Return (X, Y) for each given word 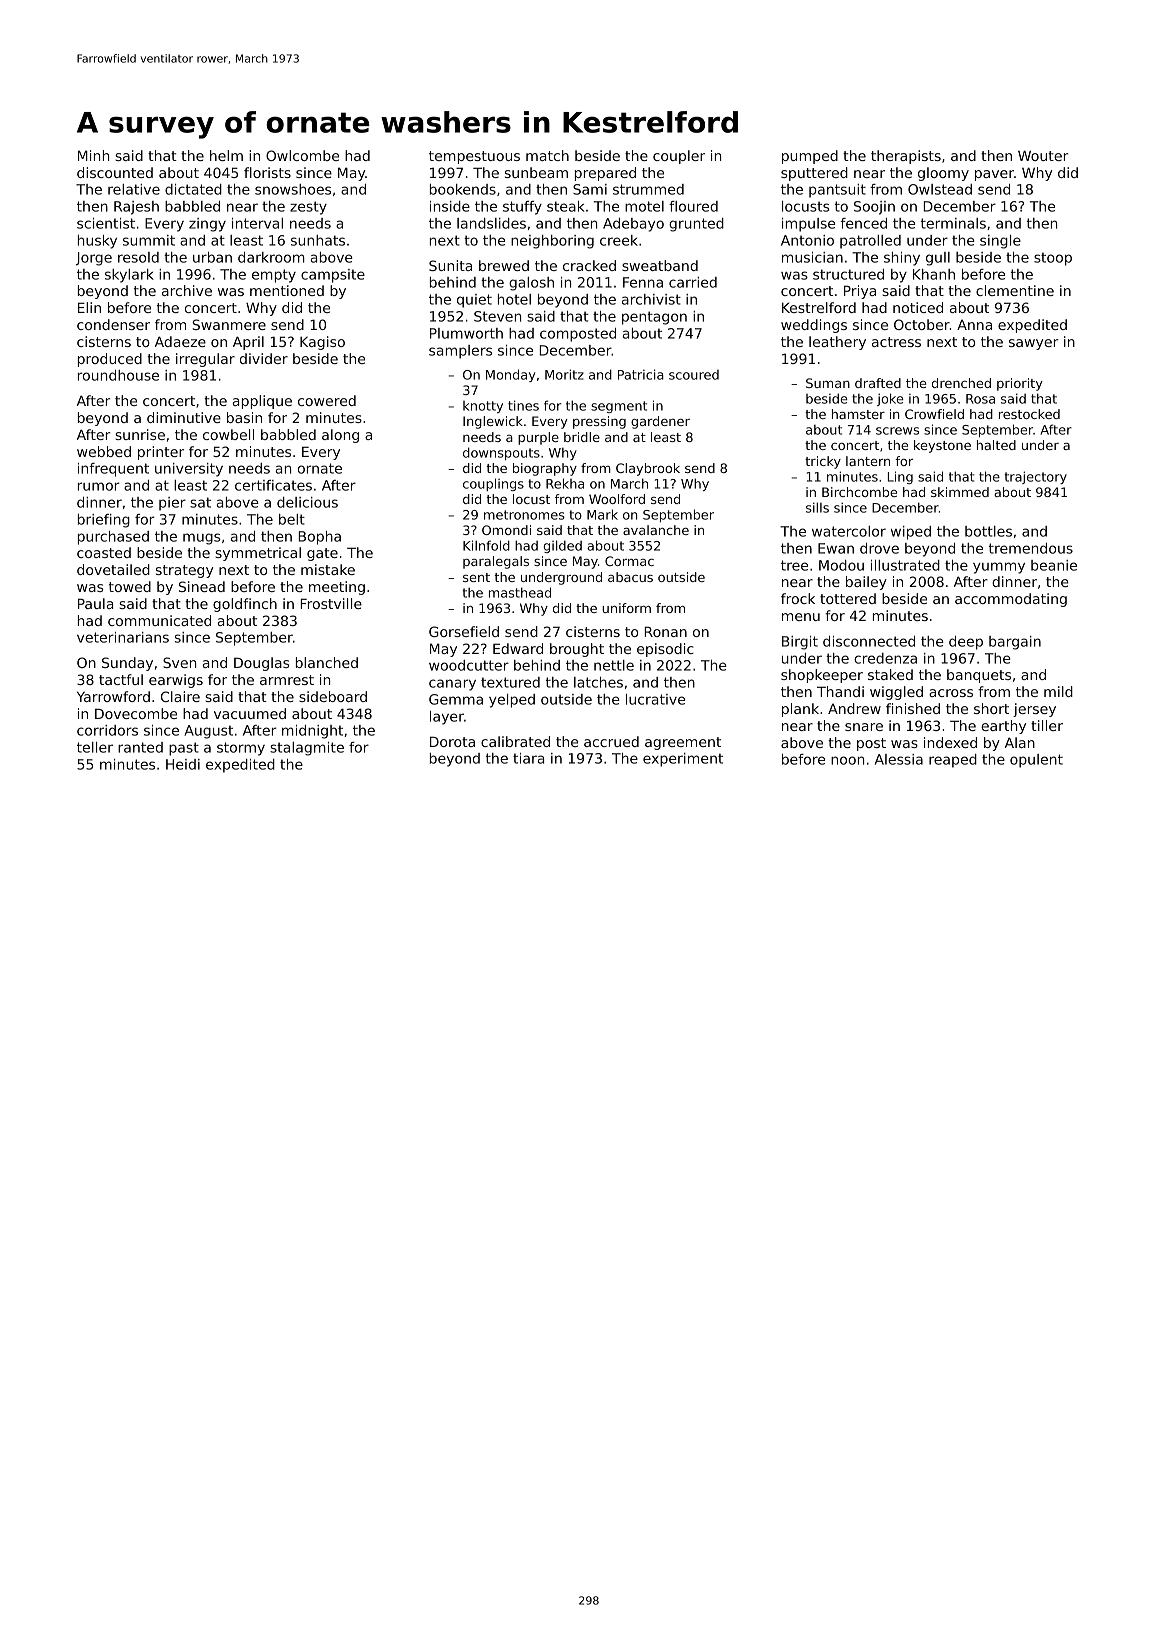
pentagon (654, 318)
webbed (104, 451)
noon (847, 760)
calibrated (515, 741)
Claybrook (648, 469)
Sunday (127, 664)
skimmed (960, 492)
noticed (918, 307)
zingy (207, 225)
